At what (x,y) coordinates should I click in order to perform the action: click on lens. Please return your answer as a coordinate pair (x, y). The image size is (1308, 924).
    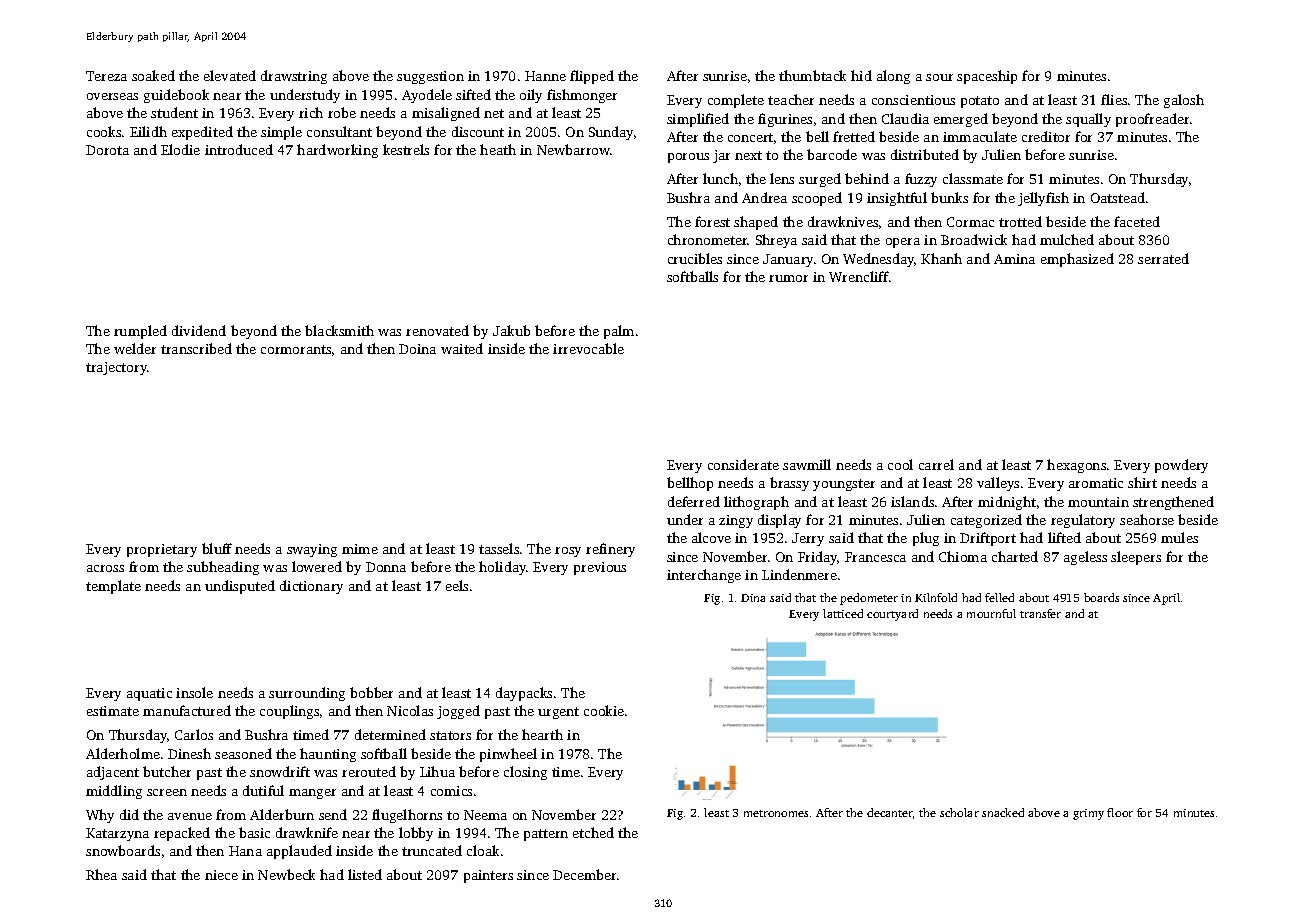
    Looking at the image, I should click on (782, 178).
